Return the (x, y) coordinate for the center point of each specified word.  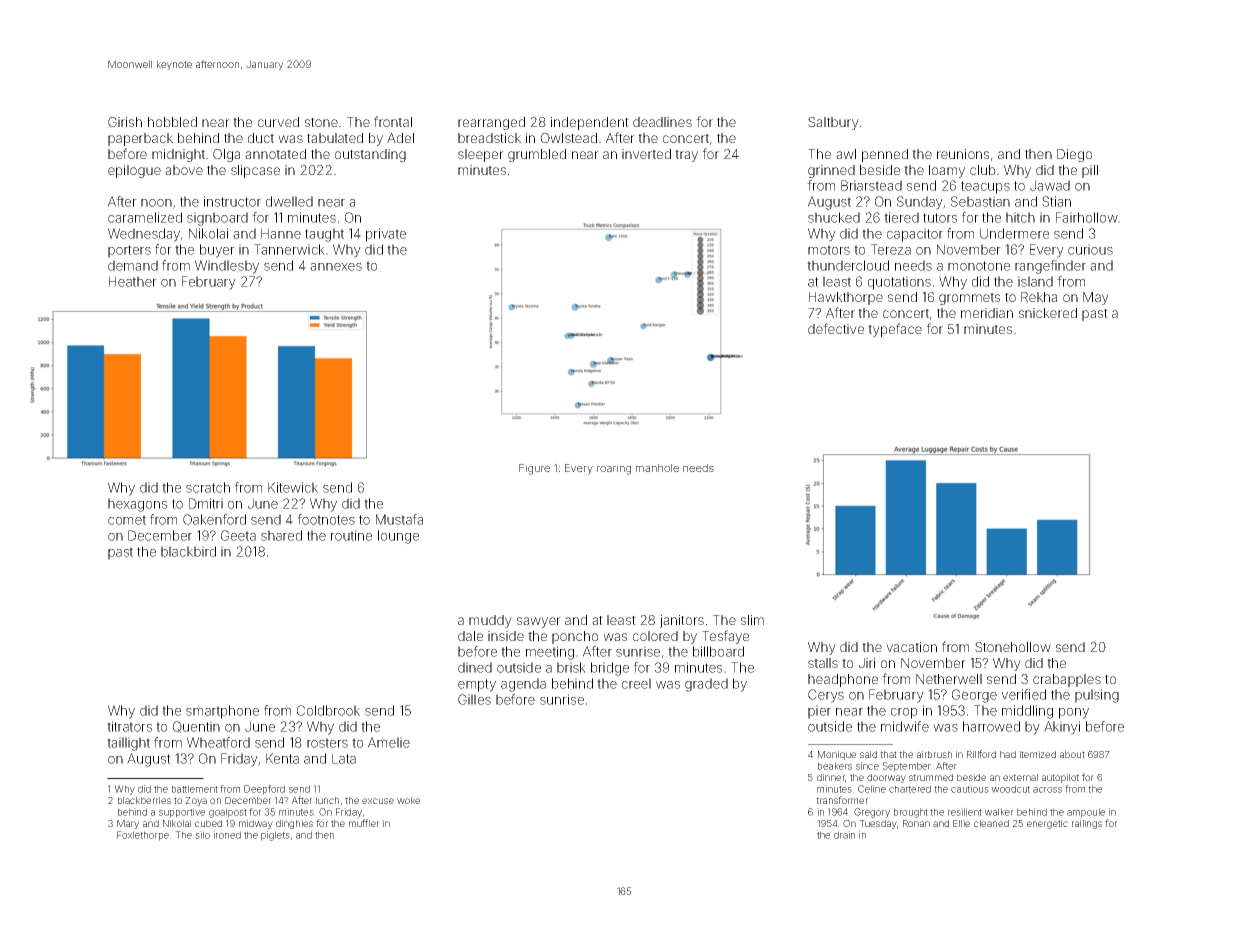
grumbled (537, 155)
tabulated (335, 138)
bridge (610, 669)
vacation (911, 647)
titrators (129, 726)
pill (1090, 171)
